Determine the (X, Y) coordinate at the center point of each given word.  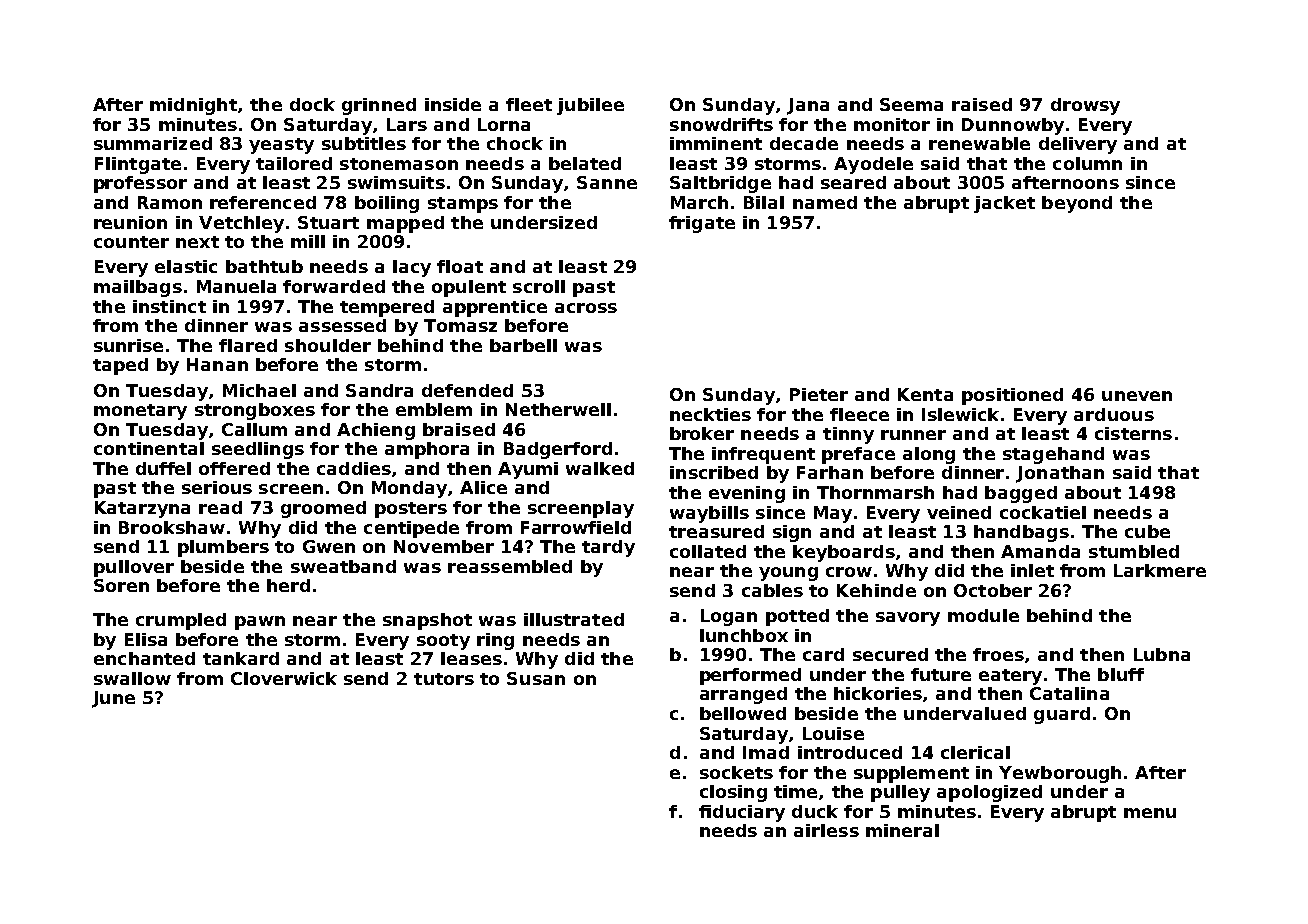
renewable (979, 143)
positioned (1012, 396)
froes (998, 654)
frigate (702, 224)
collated (708, 551)
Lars (407, 124)
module (983, 615)
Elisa (146, 639)
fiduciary (742, 813)
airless (826, 830)
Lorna (504, 124)
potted (797, 617)
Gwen (329, 546)
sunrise (128, 345)
